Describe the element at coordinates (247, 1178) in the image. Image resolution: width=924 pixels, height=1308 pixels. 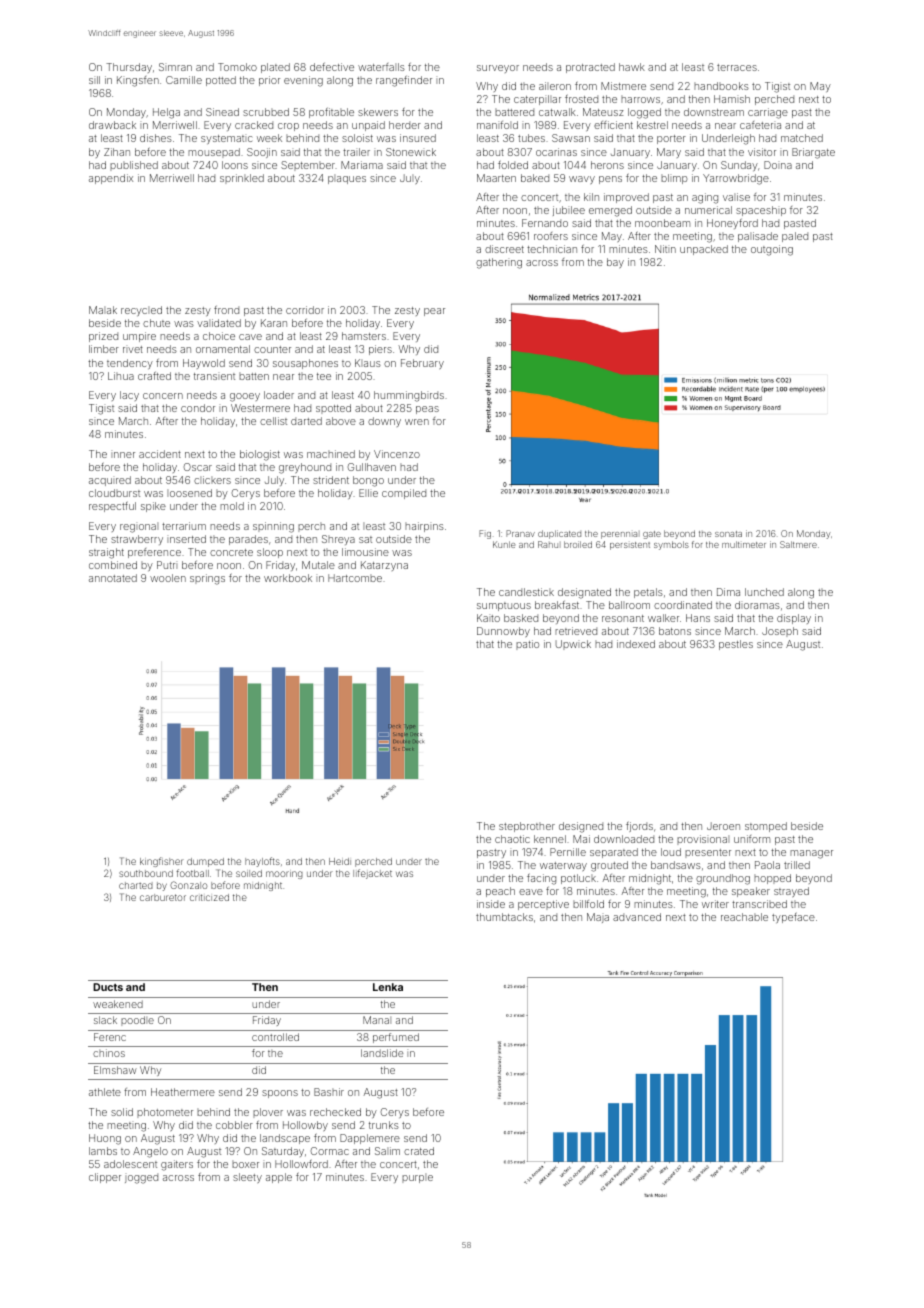
I see `sleety` at that location.
